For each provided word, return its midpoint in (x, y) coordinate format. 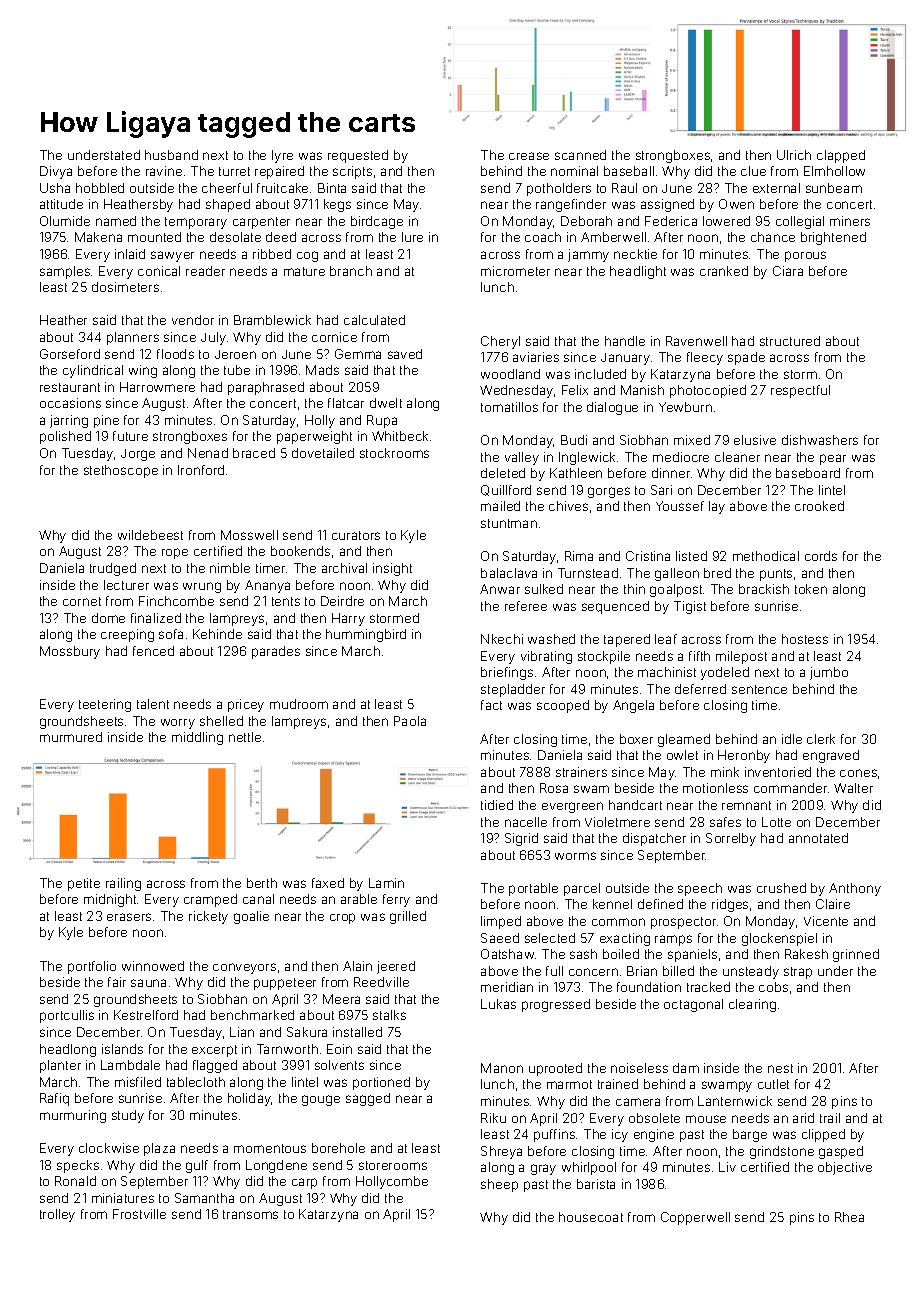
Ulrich (794, 155)
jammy (588, 255)
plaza (159, 1149)
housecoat (591, 1217)
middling (197, 738)
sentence (759, 689)
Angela (633, 706)
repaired (279, 172)
